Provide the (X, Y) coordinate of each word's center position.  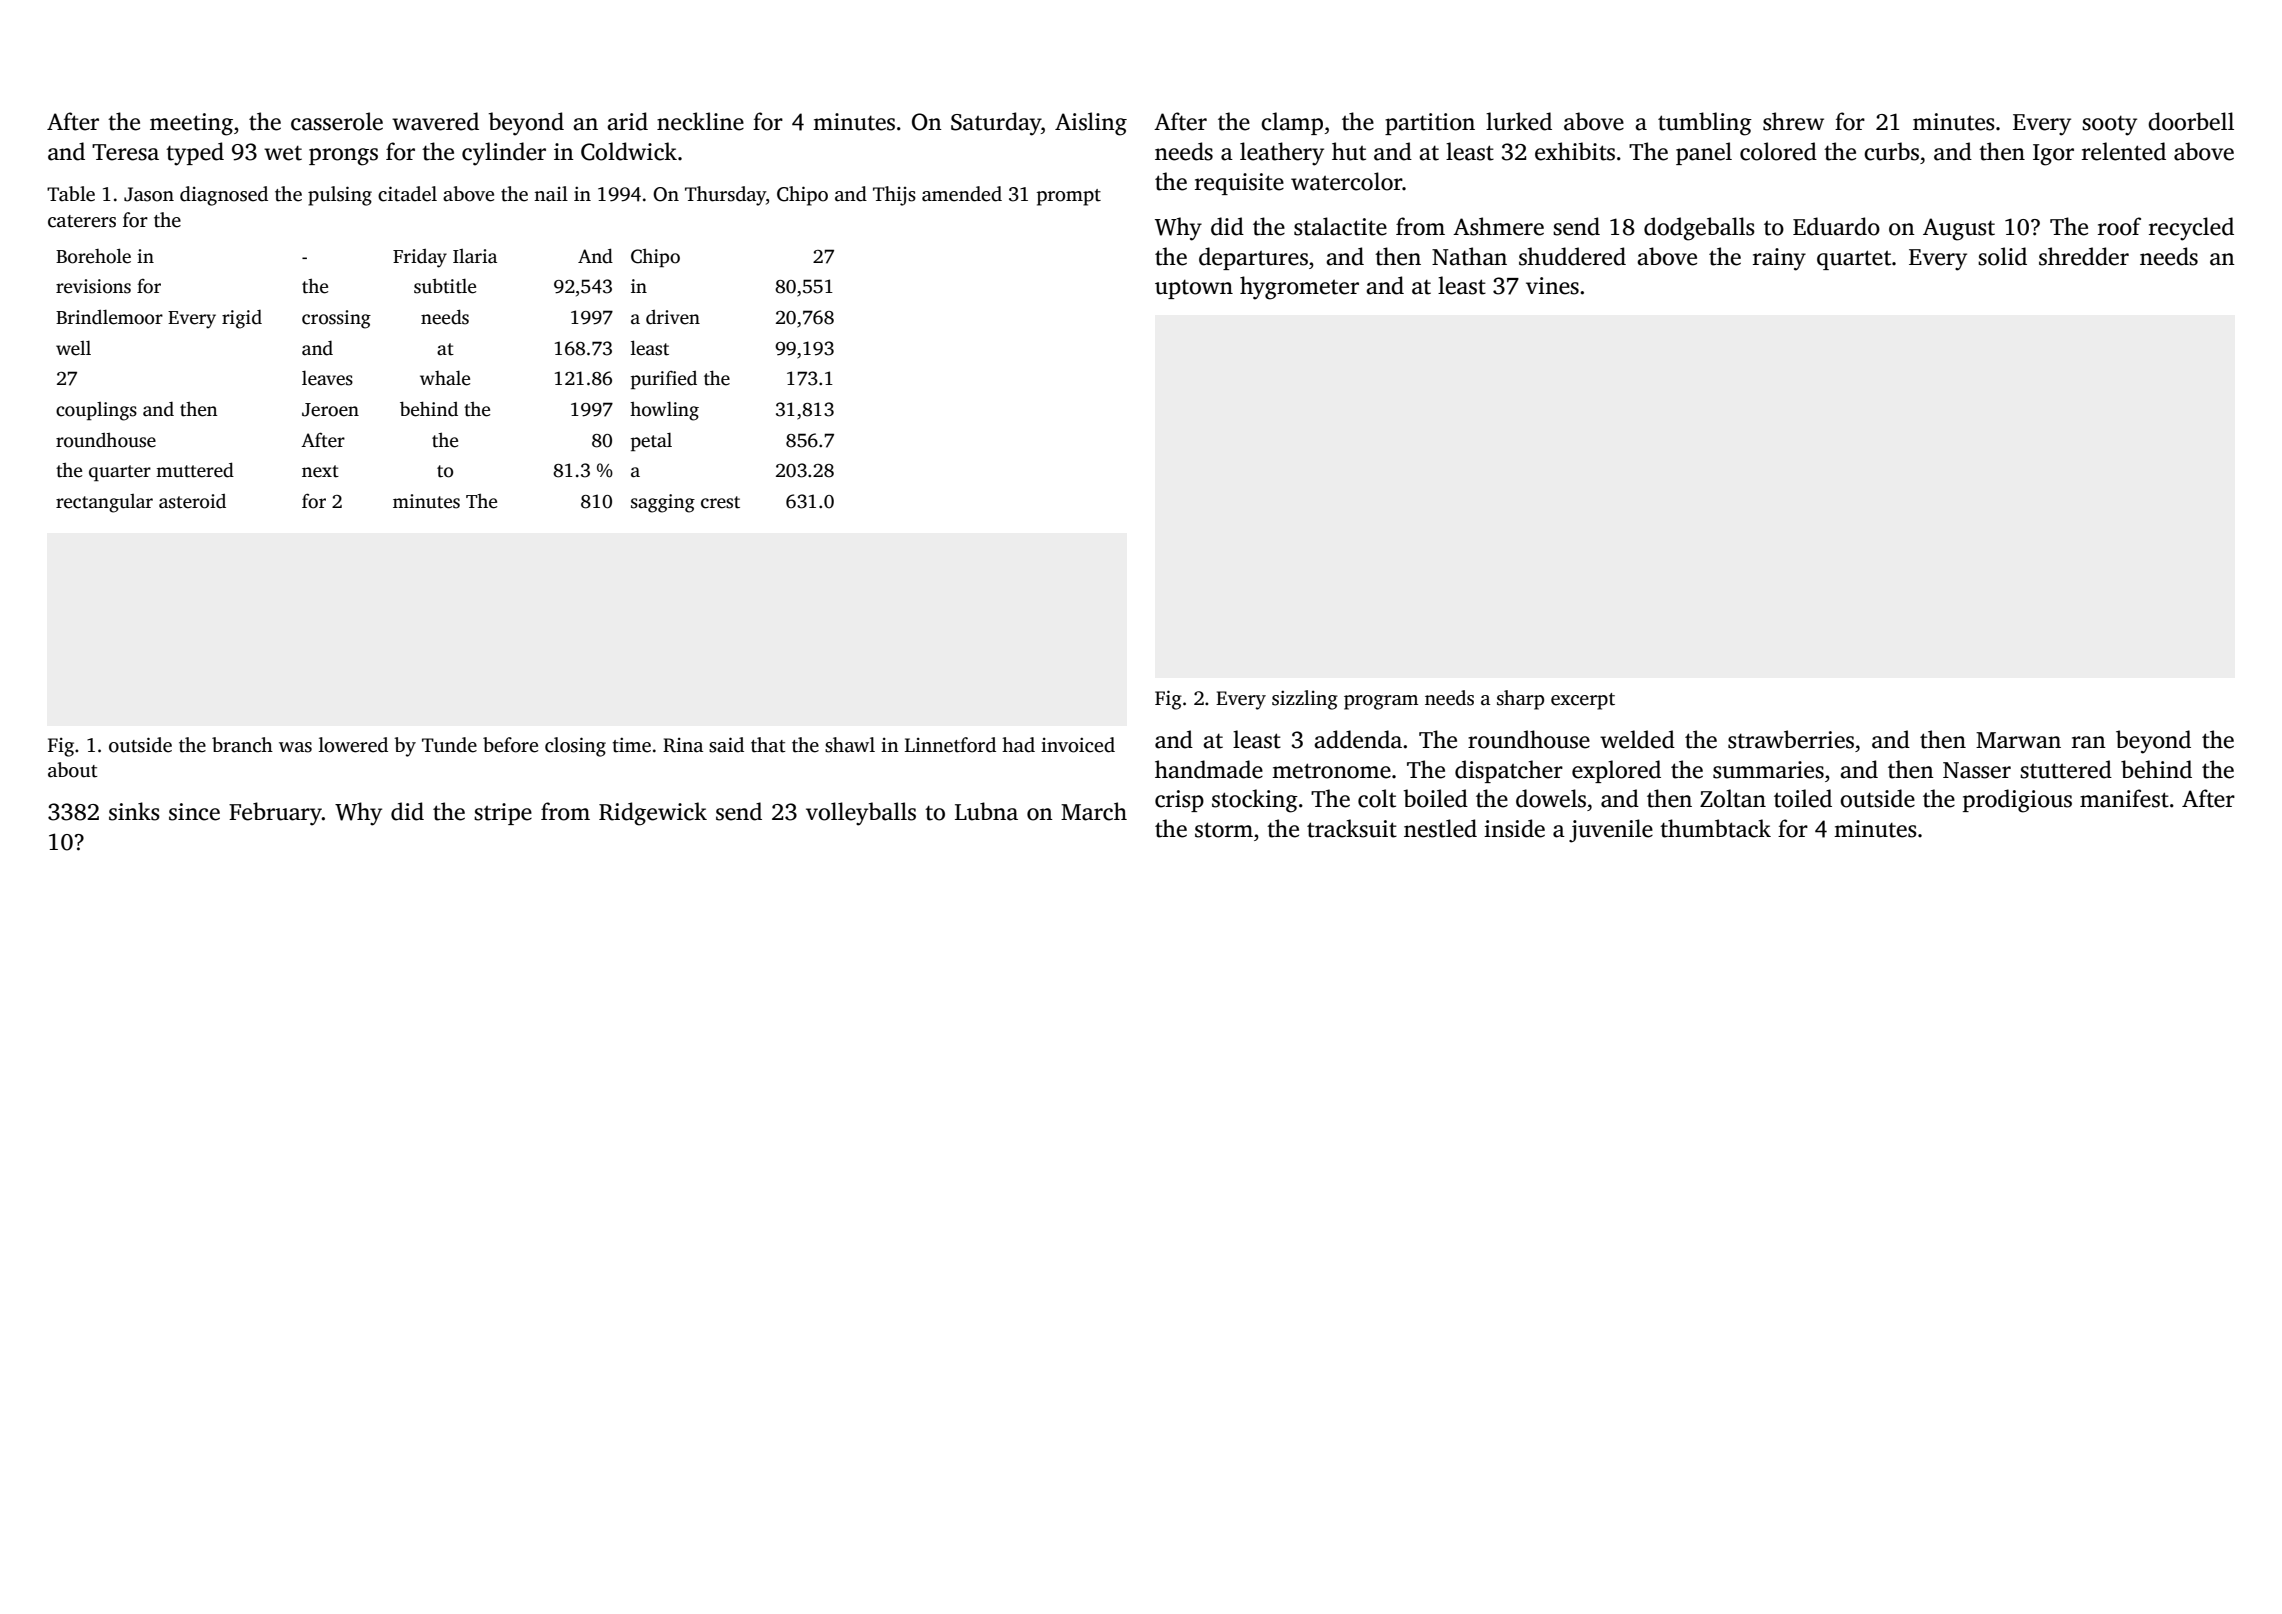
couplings (96, 411)
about (73, 770)
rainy (1779, 259)
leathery (1282, 154)
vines (1552, 286)
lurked (1519, 121)
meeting (191, 124)
